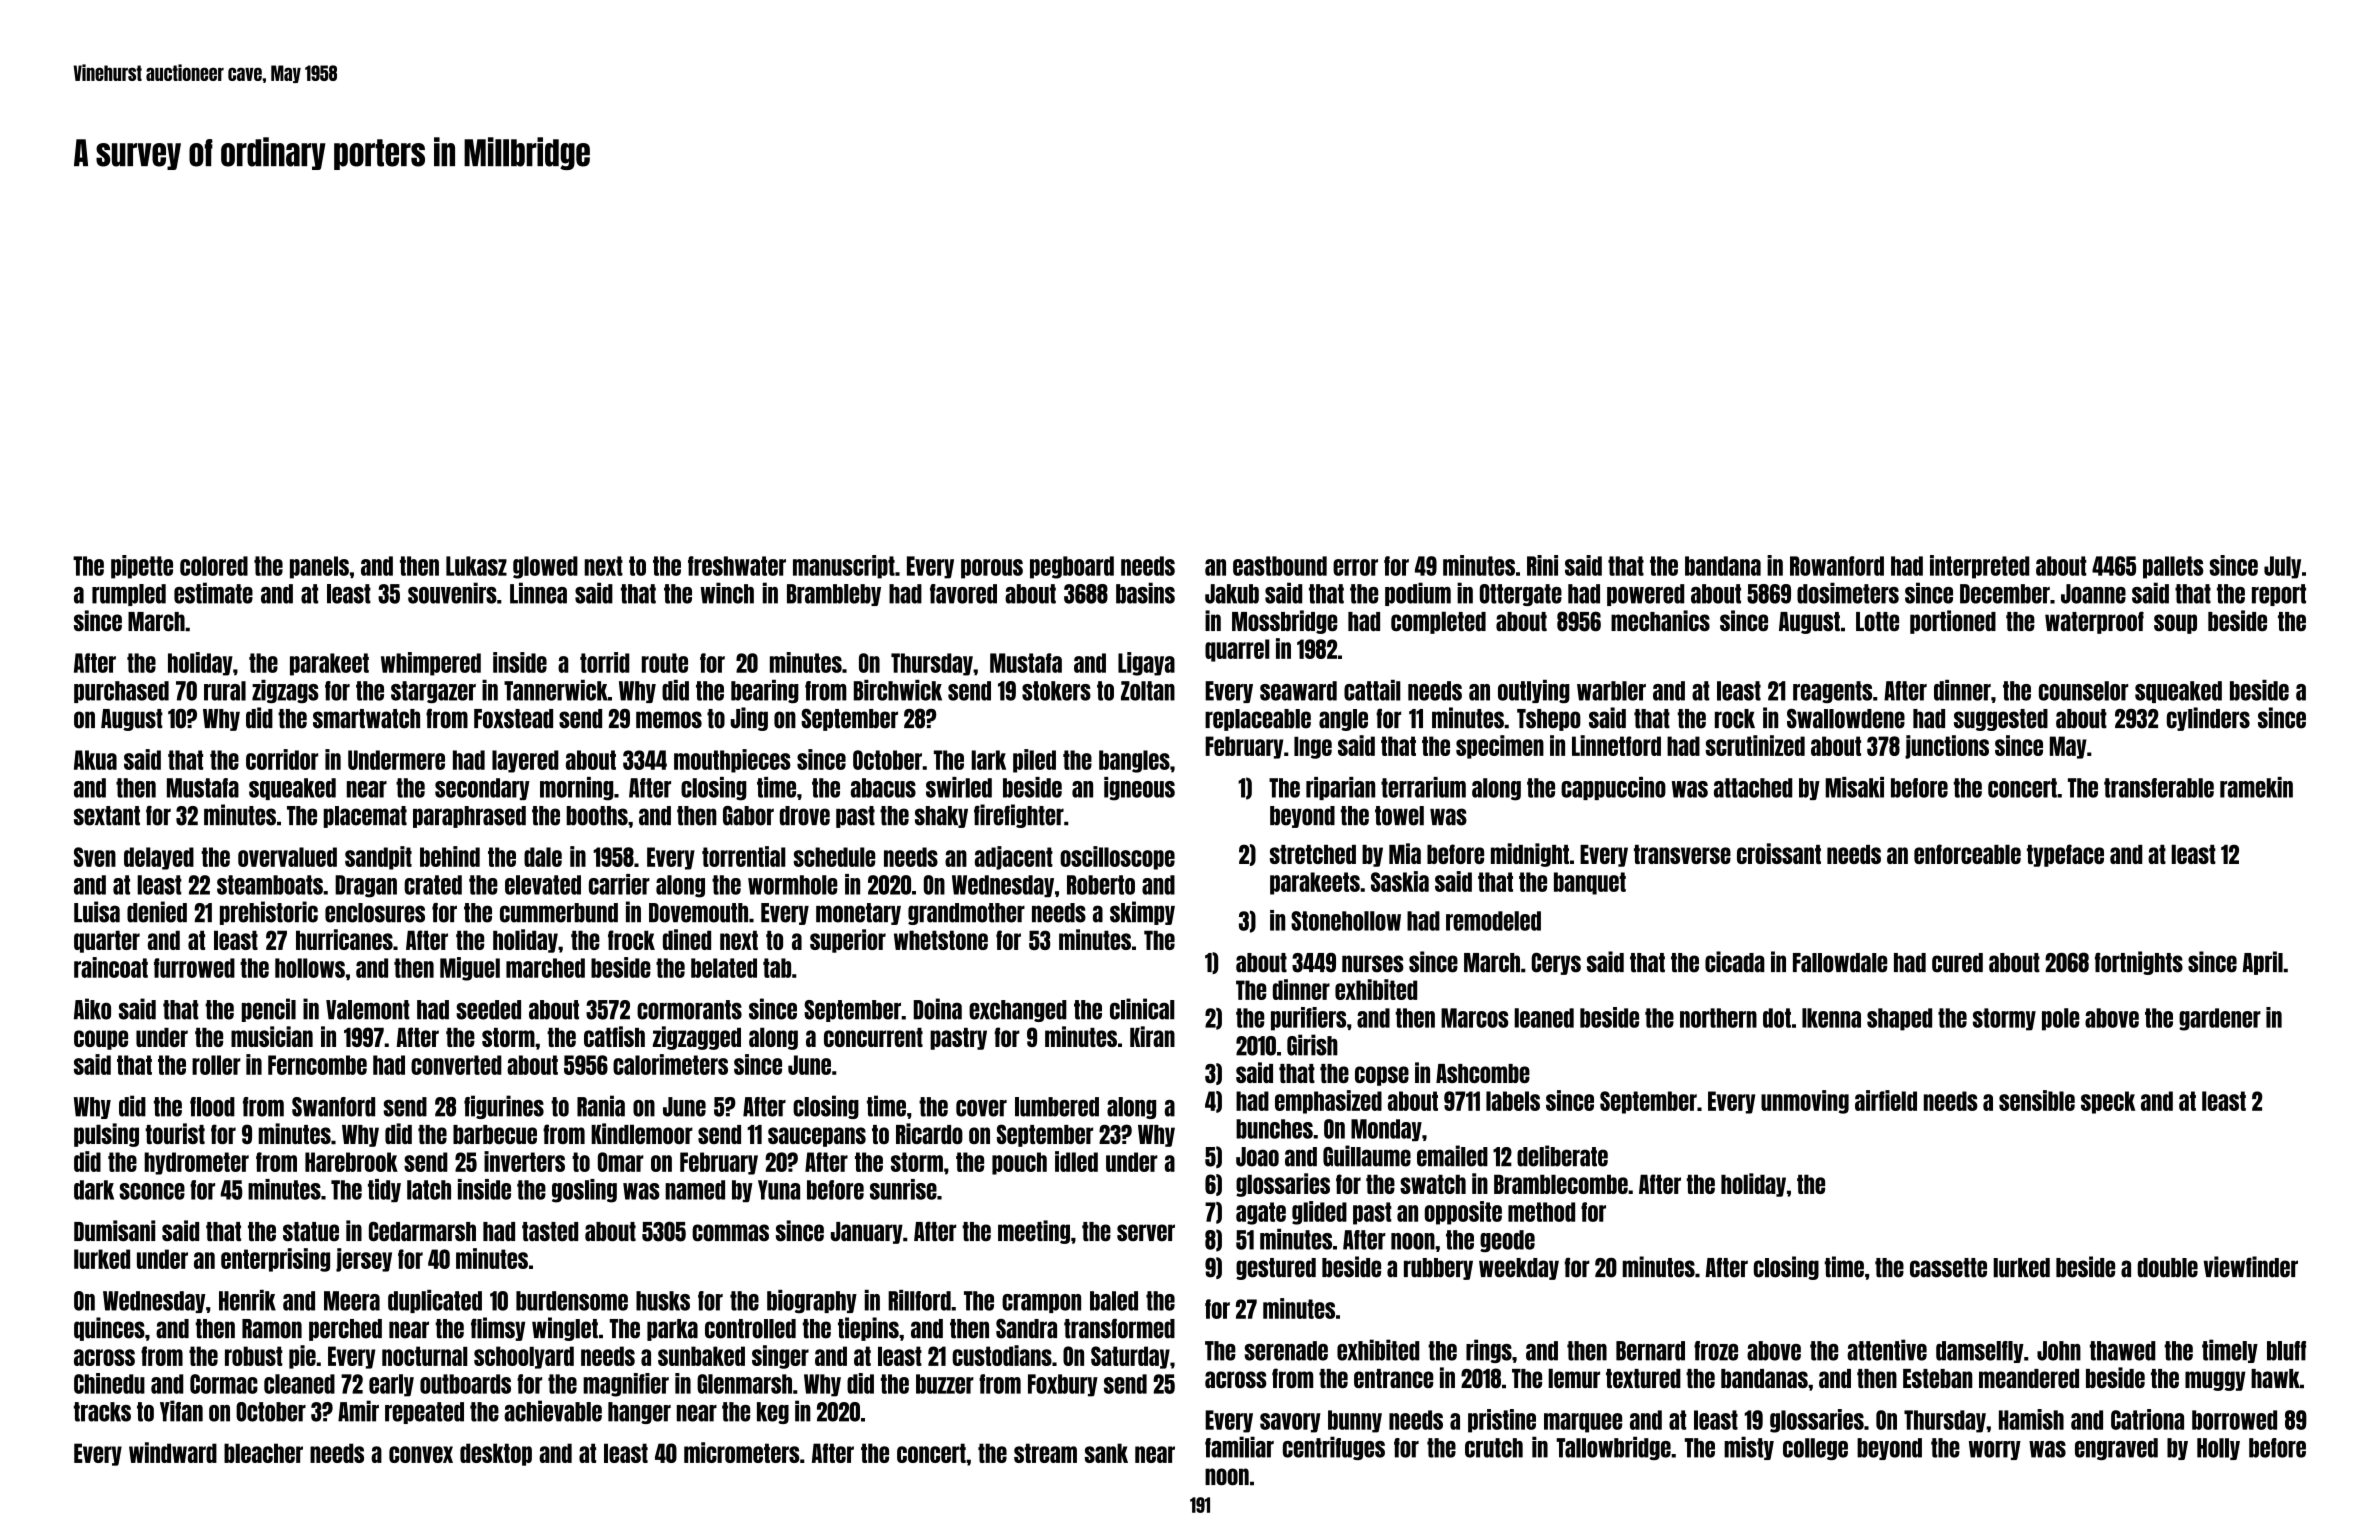 The width and height of the document is (2380, 1540). What do you see at coordinates (2279, 595) in the document?
I see `report` at bounding box center [2279, 595].
